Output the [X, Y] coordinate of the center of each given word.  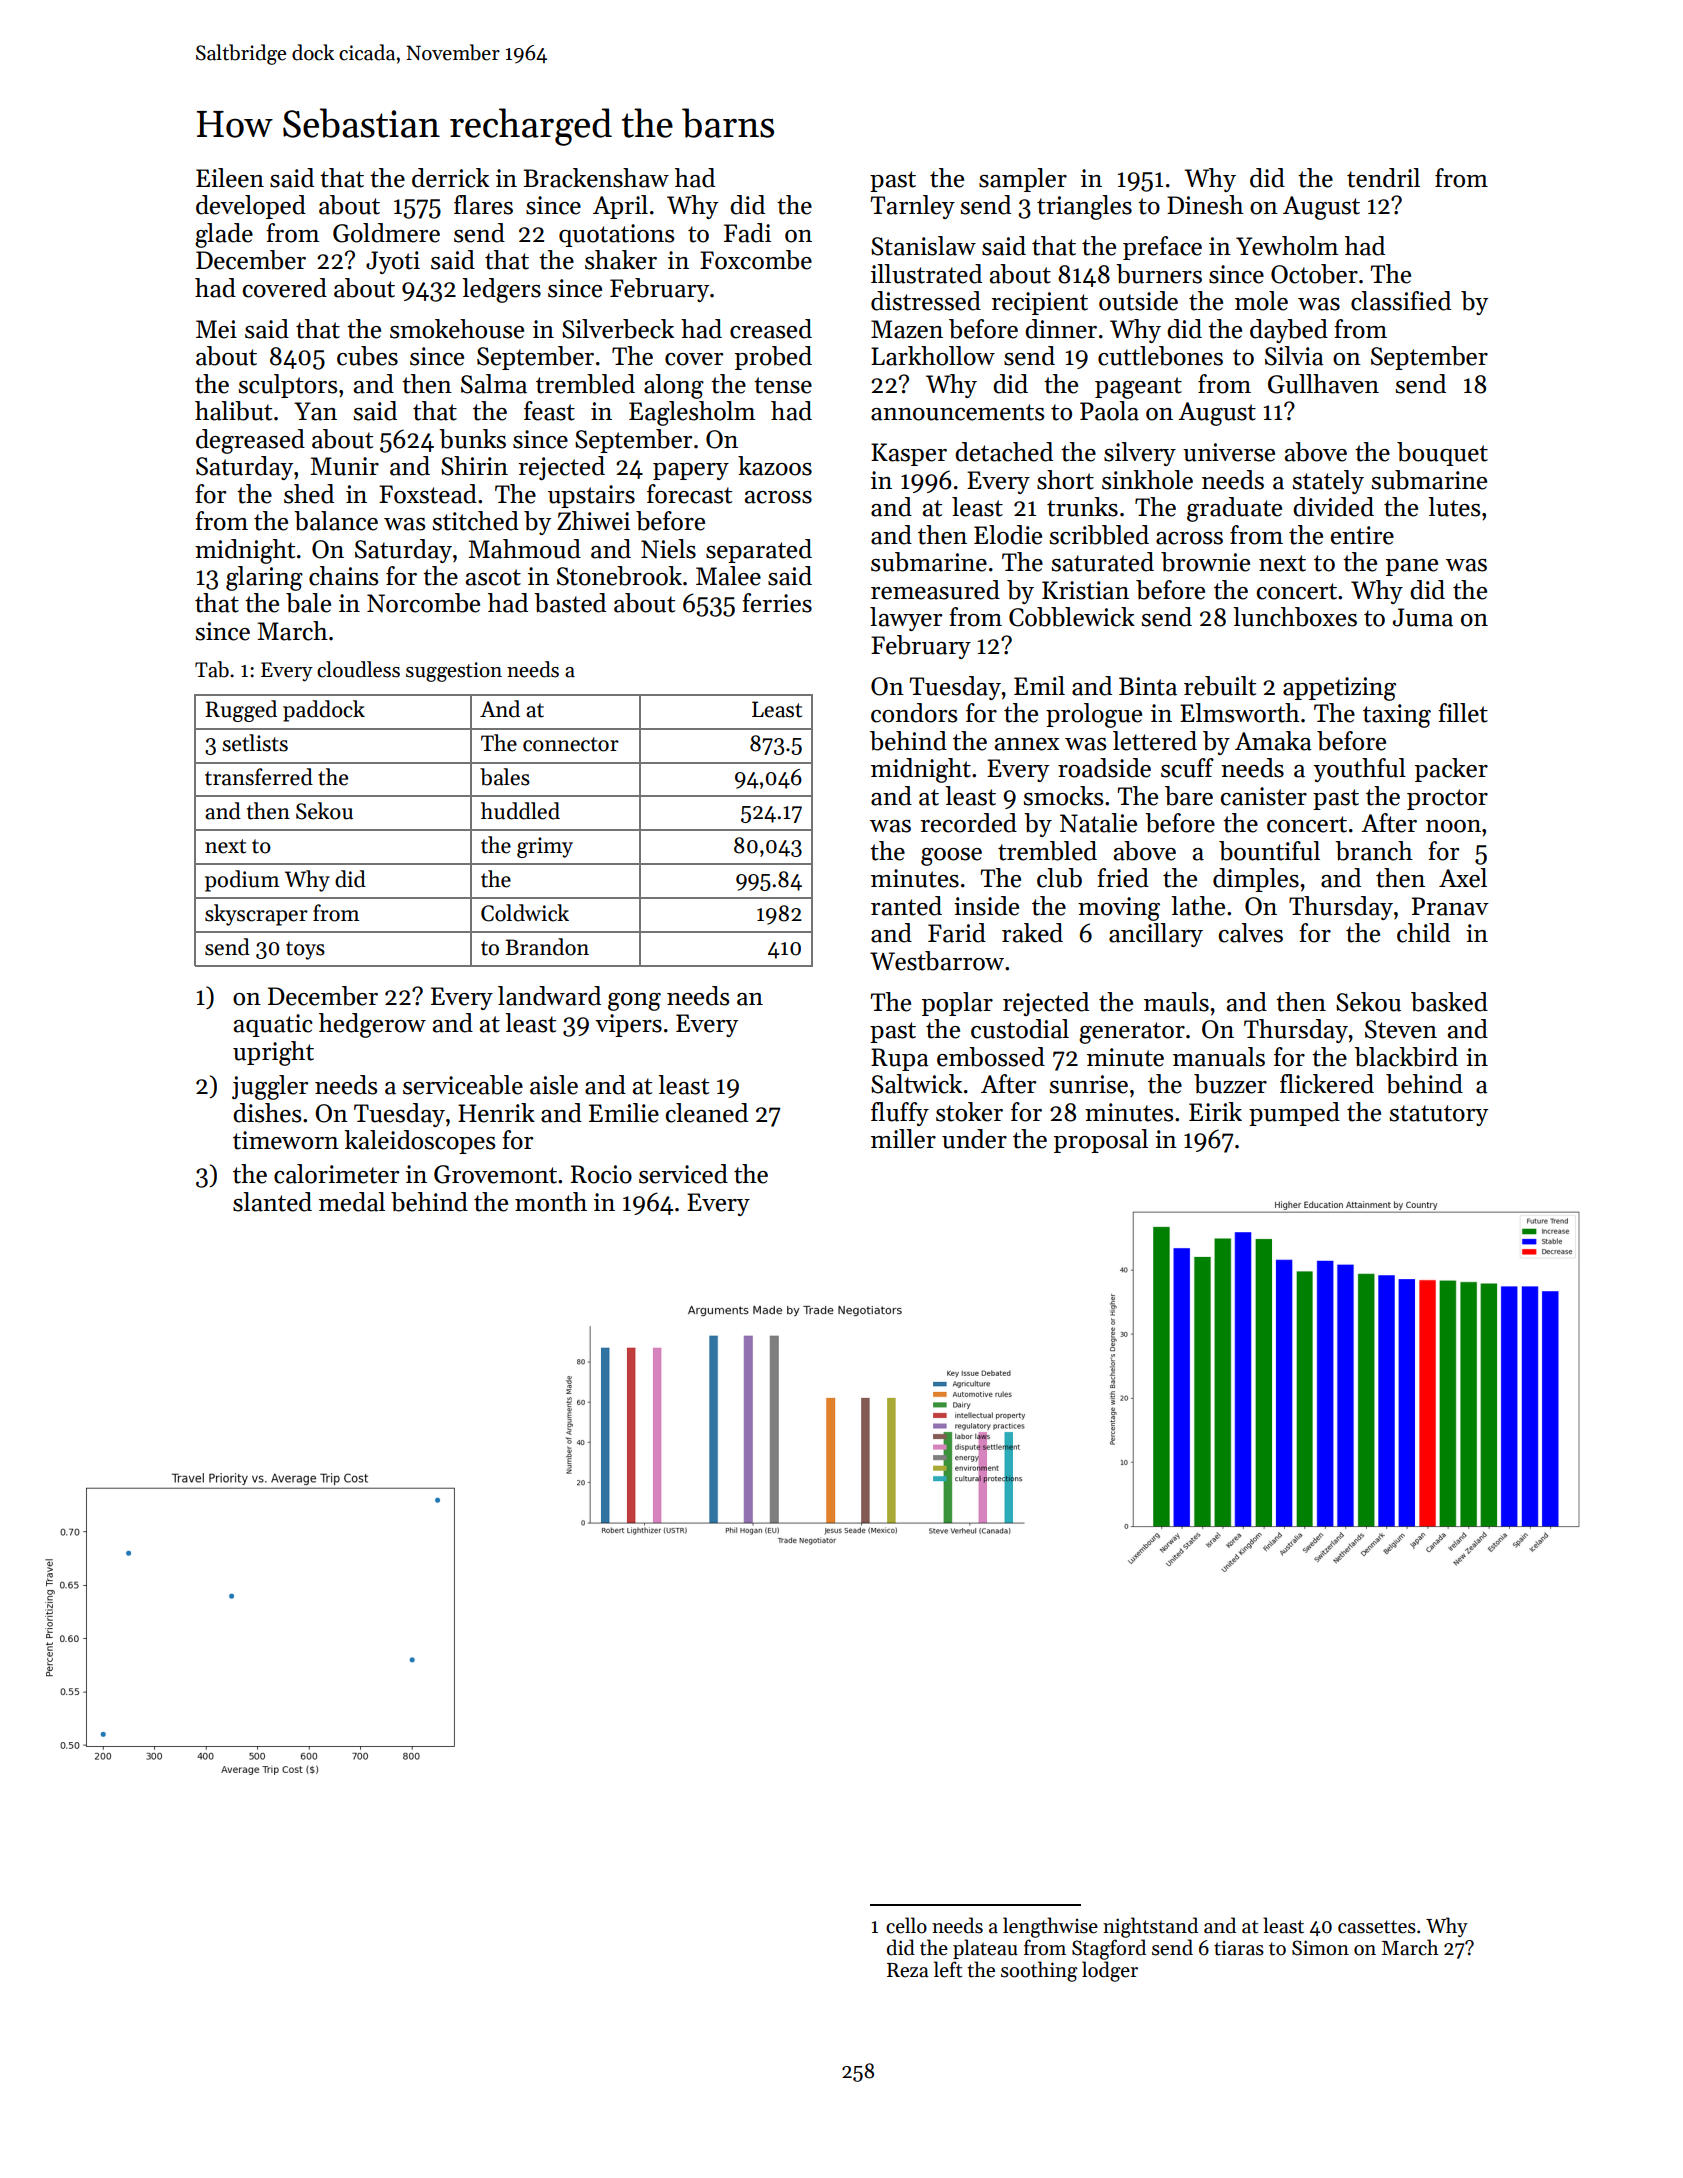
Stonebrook [619, 576]
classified [1401, 301]
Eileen [230, 178]
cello [906, 1925]
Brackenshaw [596, 178]
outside [1138, 301]
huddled [520, 811]
